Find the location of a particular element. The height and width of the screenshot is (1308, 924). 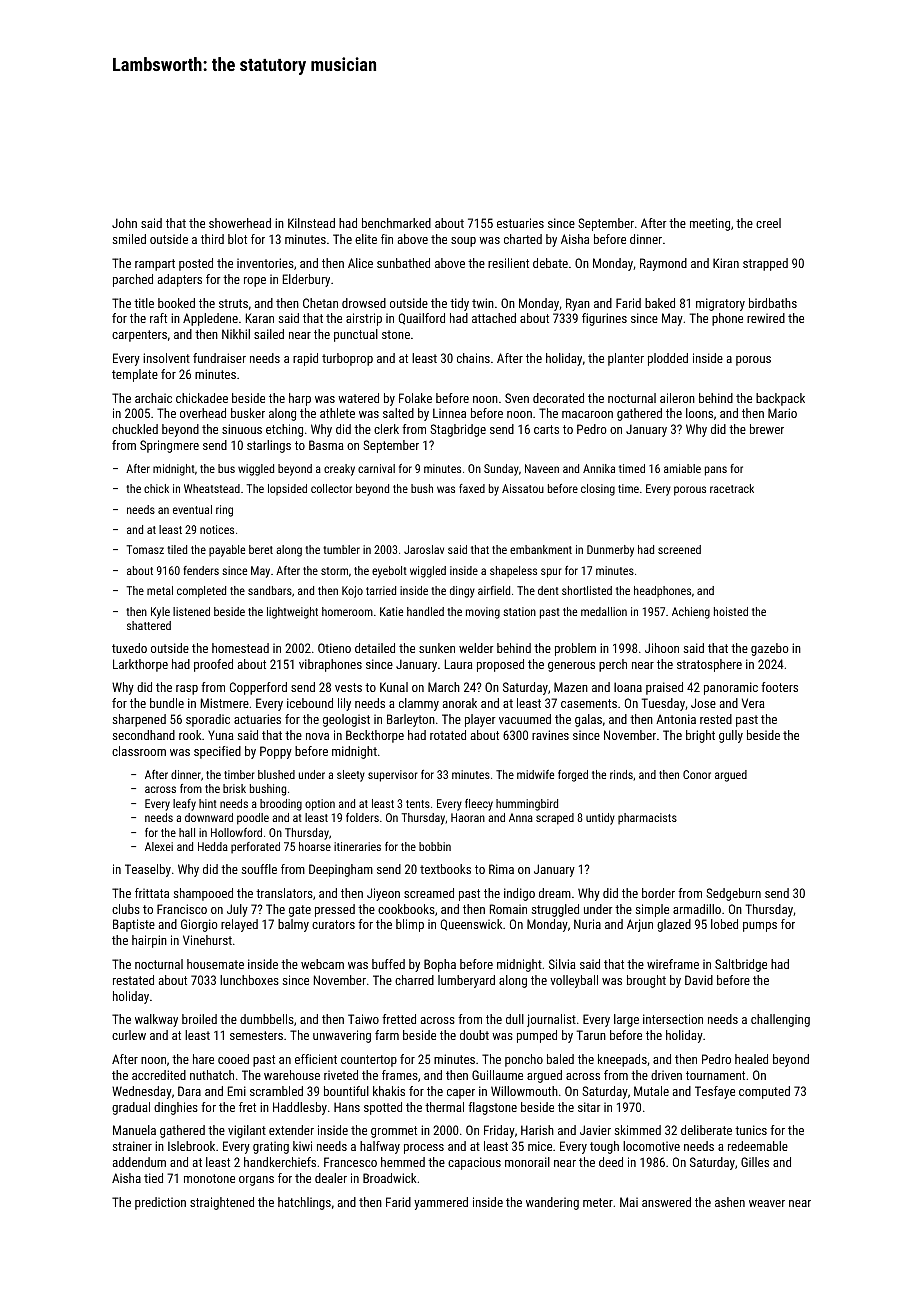

creel is located at coordinates (768, 223).
